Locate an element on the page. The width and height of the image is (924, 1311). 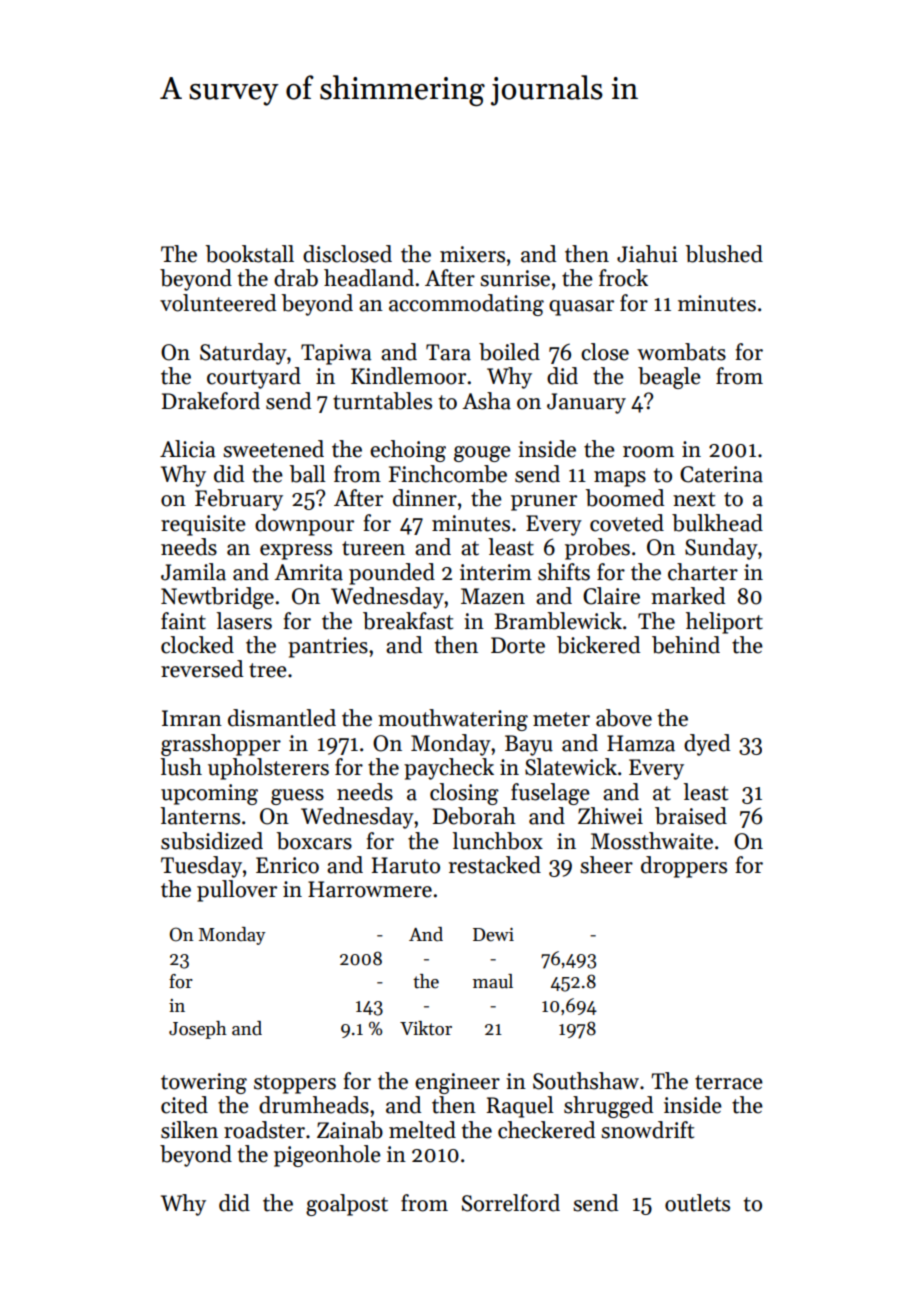
volunteered is located at coordinates (218, 303).
